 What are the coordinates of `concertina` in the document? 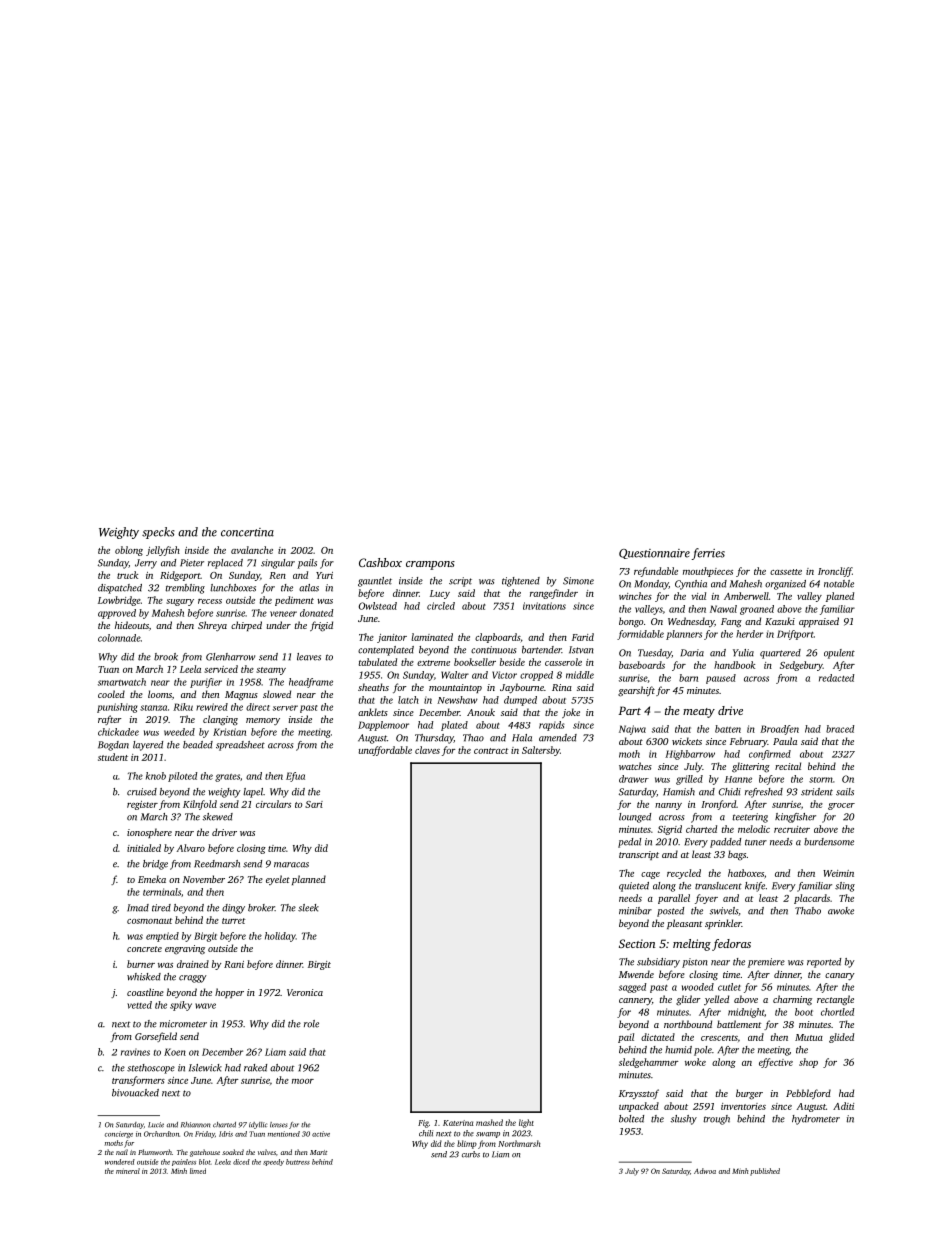 It's located at (247, 532).
